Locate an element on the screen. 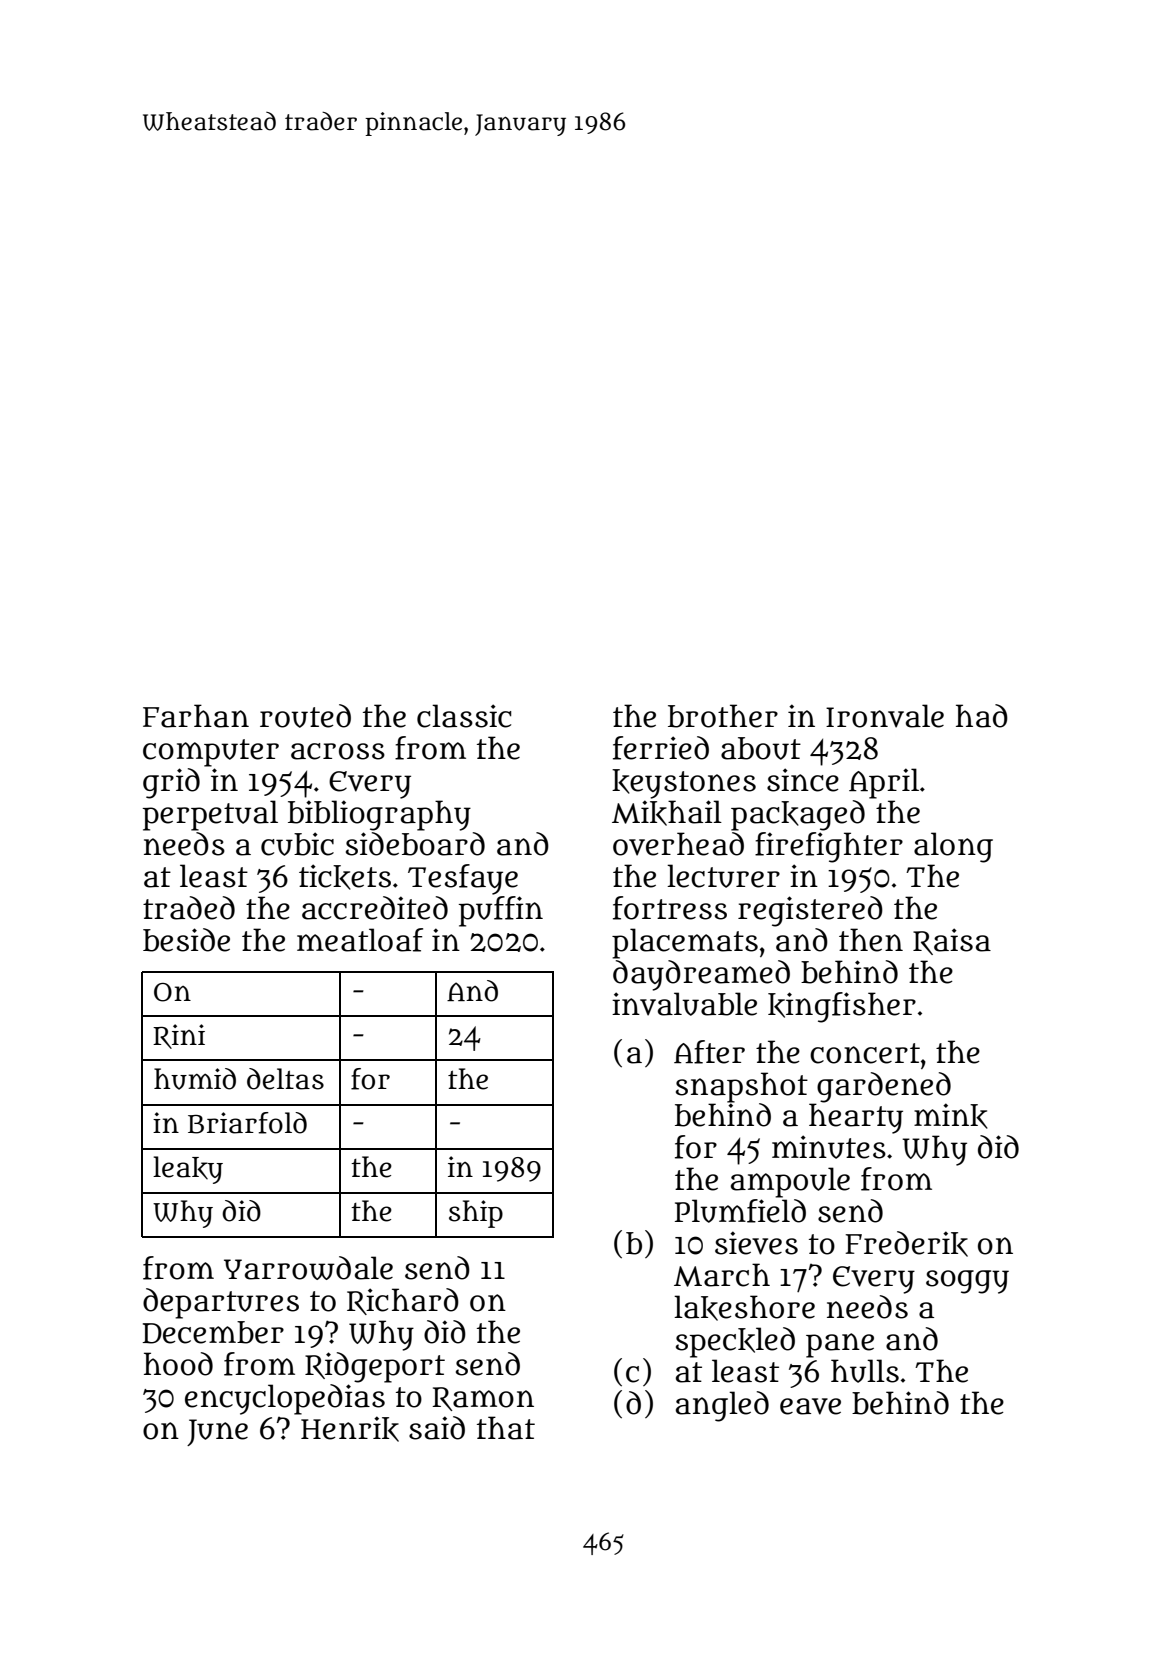 The width and height of the screenshot is (1165, 1654). June is located at coordinates (217, 1432).
